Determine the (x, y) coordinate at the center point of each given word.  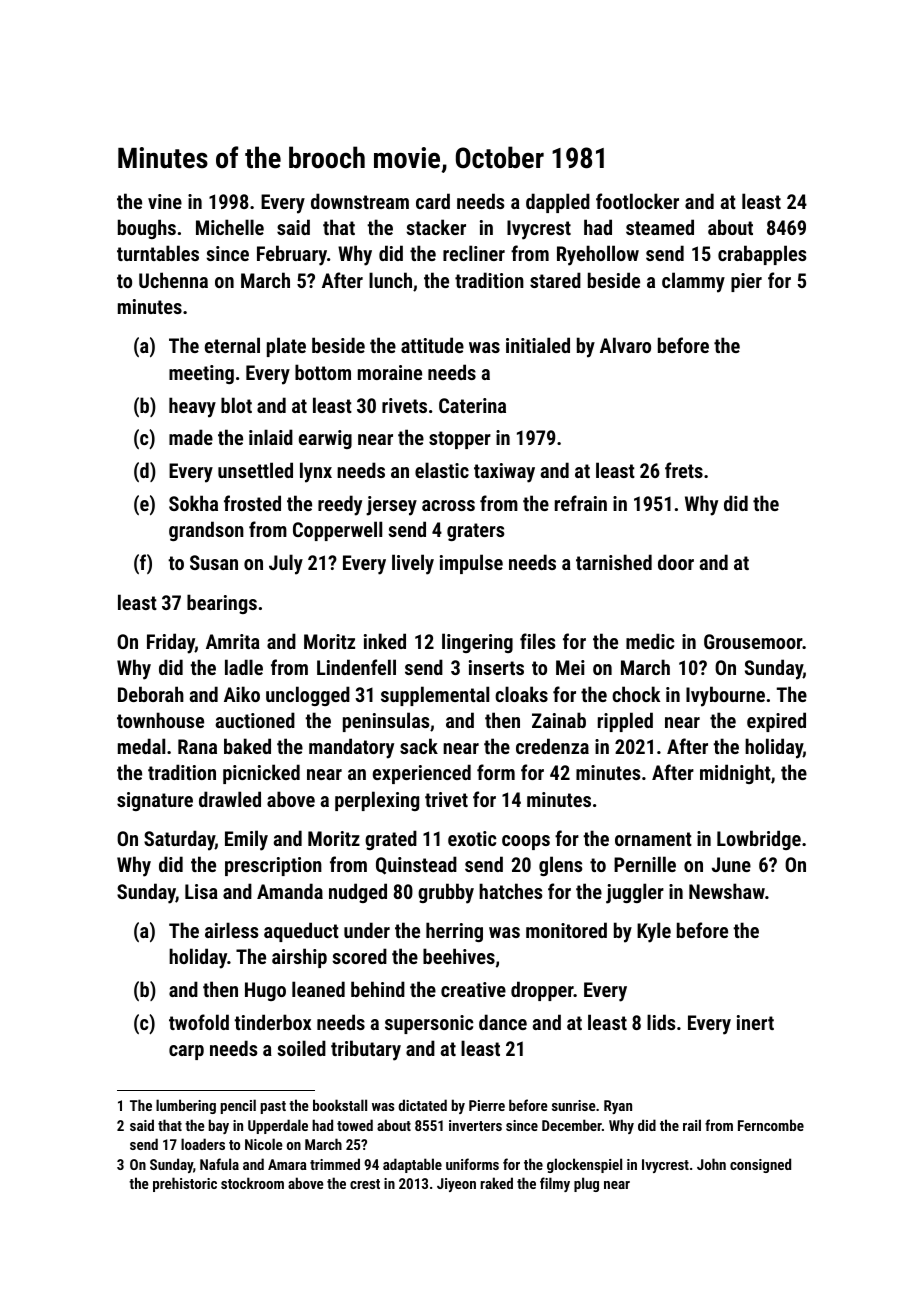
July (286, 564)
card (433, 201)
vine (165, 201)
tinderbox (272, 1022)
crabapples (762, 255)
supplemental (435, 696)
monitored (566, 930)
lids (661, 1022)
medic (650, 641)
